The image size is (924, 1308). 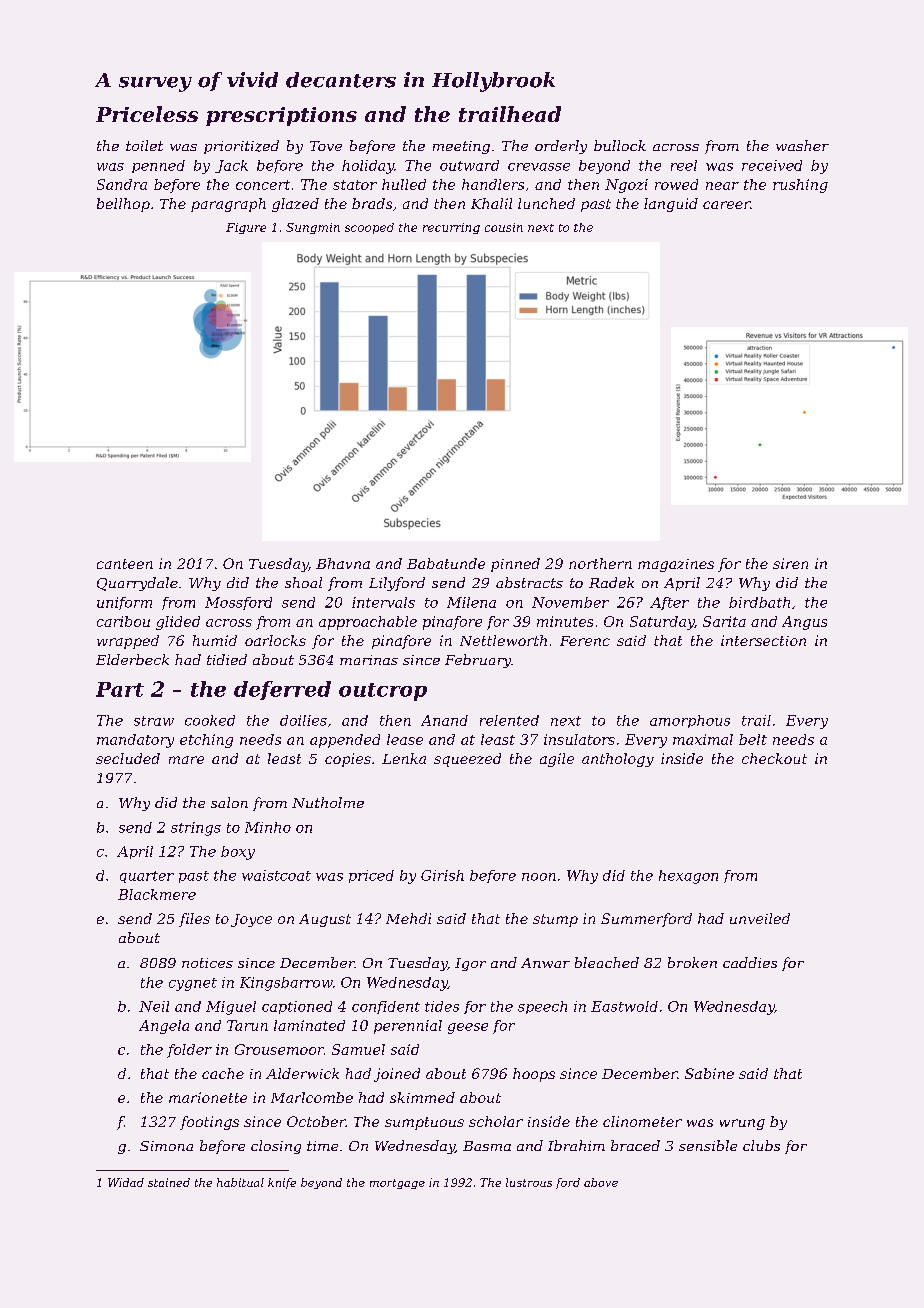 I want to click on geese, so click(x=468, y=1028).
